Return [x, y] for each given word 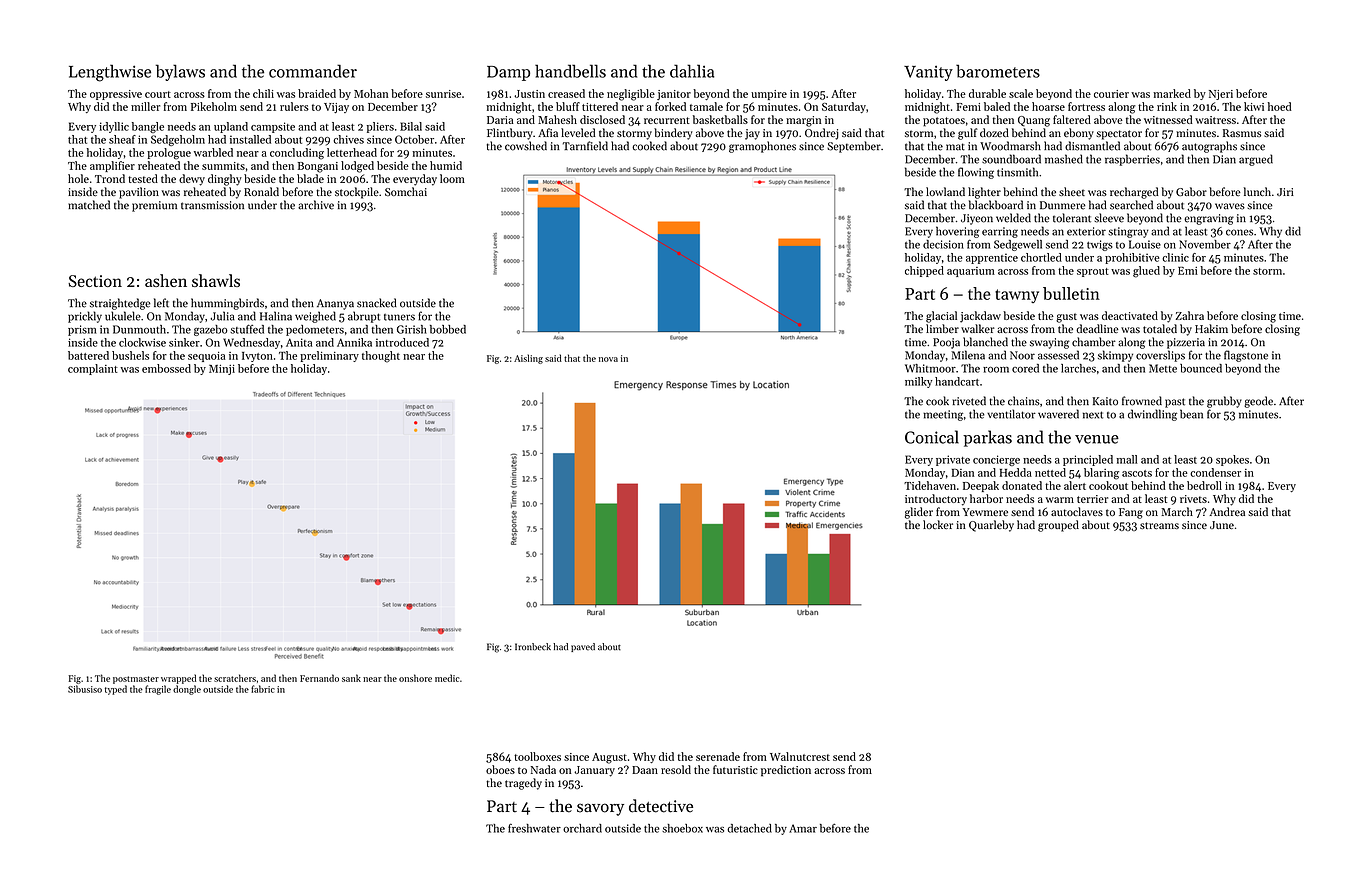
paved [583, 647]
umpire [769, 95]
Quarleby [991, 526]
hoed [1280, 106]
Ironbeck [533, 647]
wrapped [178, 679]
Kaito [1105, 401]
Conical [932, 437]
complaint [93, 369]
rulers [294, 106]
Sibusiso [85, 689]
